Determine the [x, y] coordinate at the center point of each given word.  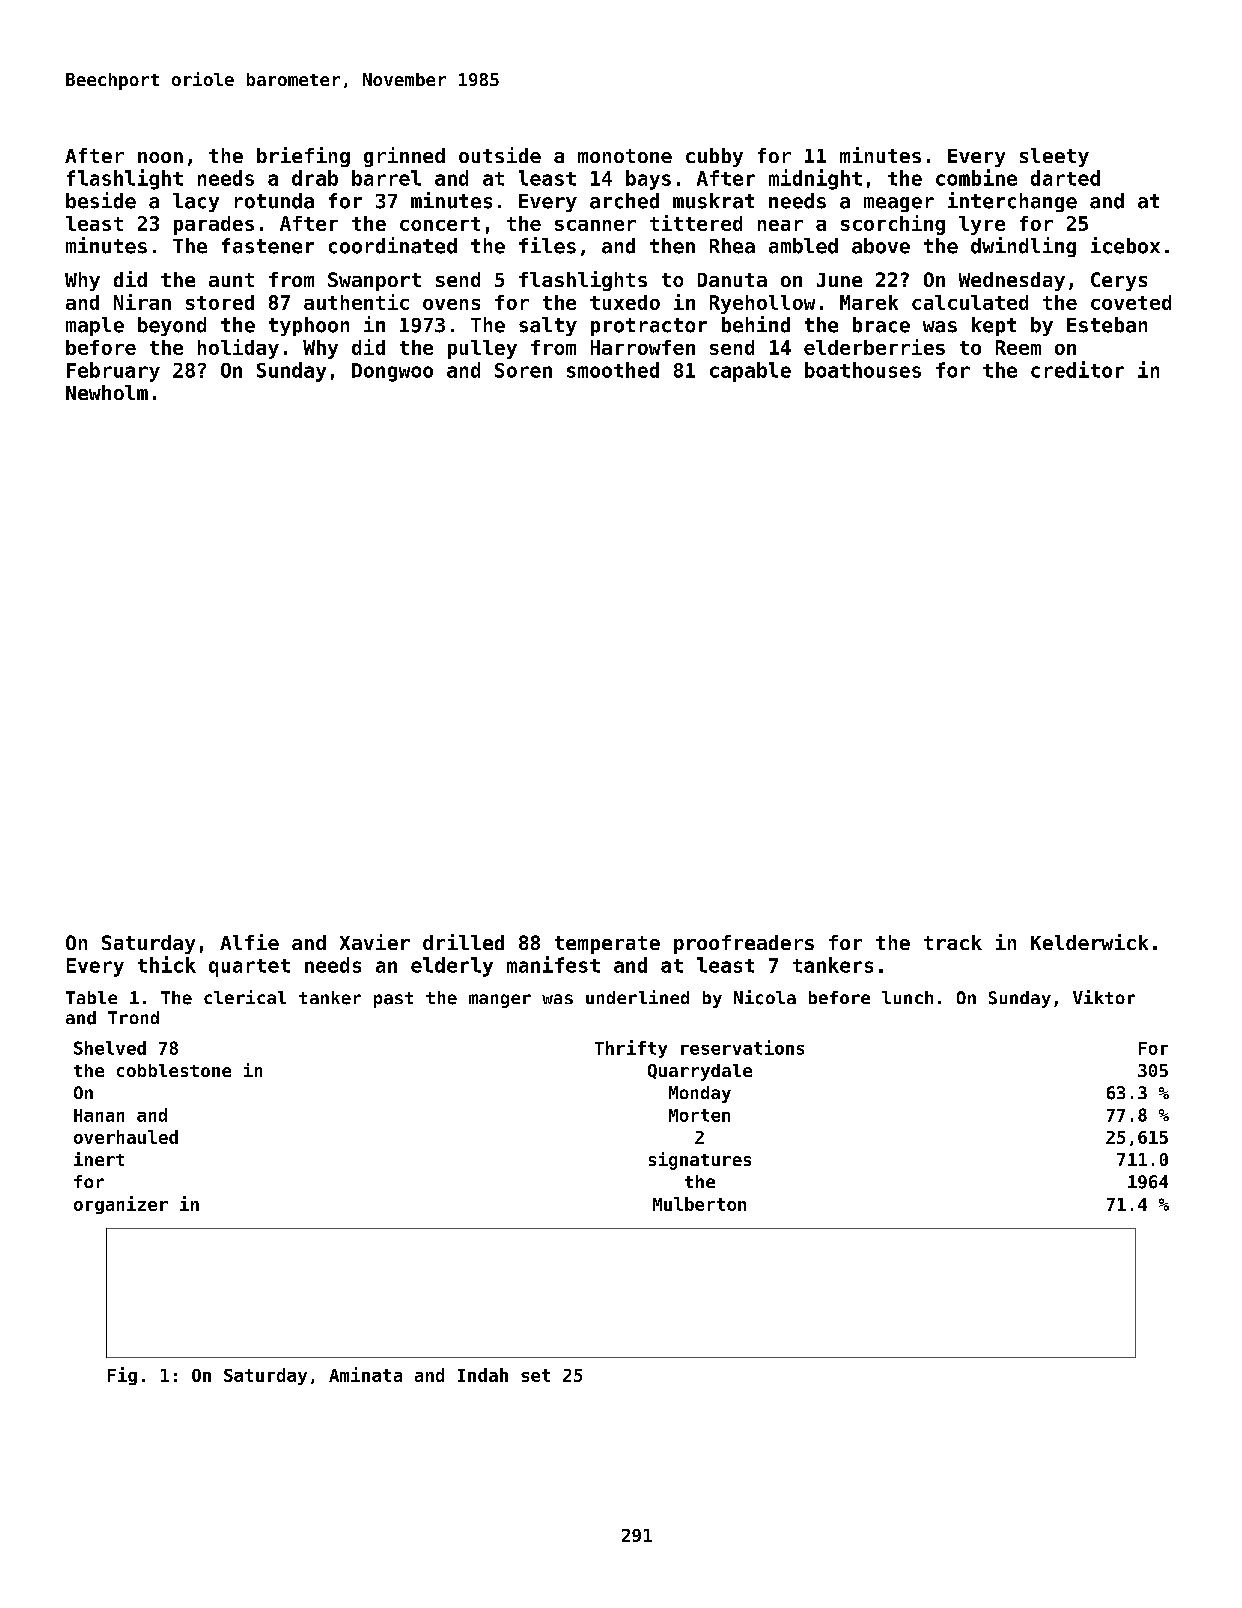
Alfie [249, 942]
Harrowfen [643, 347]
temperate [607, 945]
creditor [1077, 369]
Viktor [1104, 997]
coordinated [393, 245]
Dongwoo [392, 372]
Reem [1018, 347]
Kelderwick [1089, 942]
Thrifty [631, 1049]
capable [750, 372]
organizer [121, 1205]
